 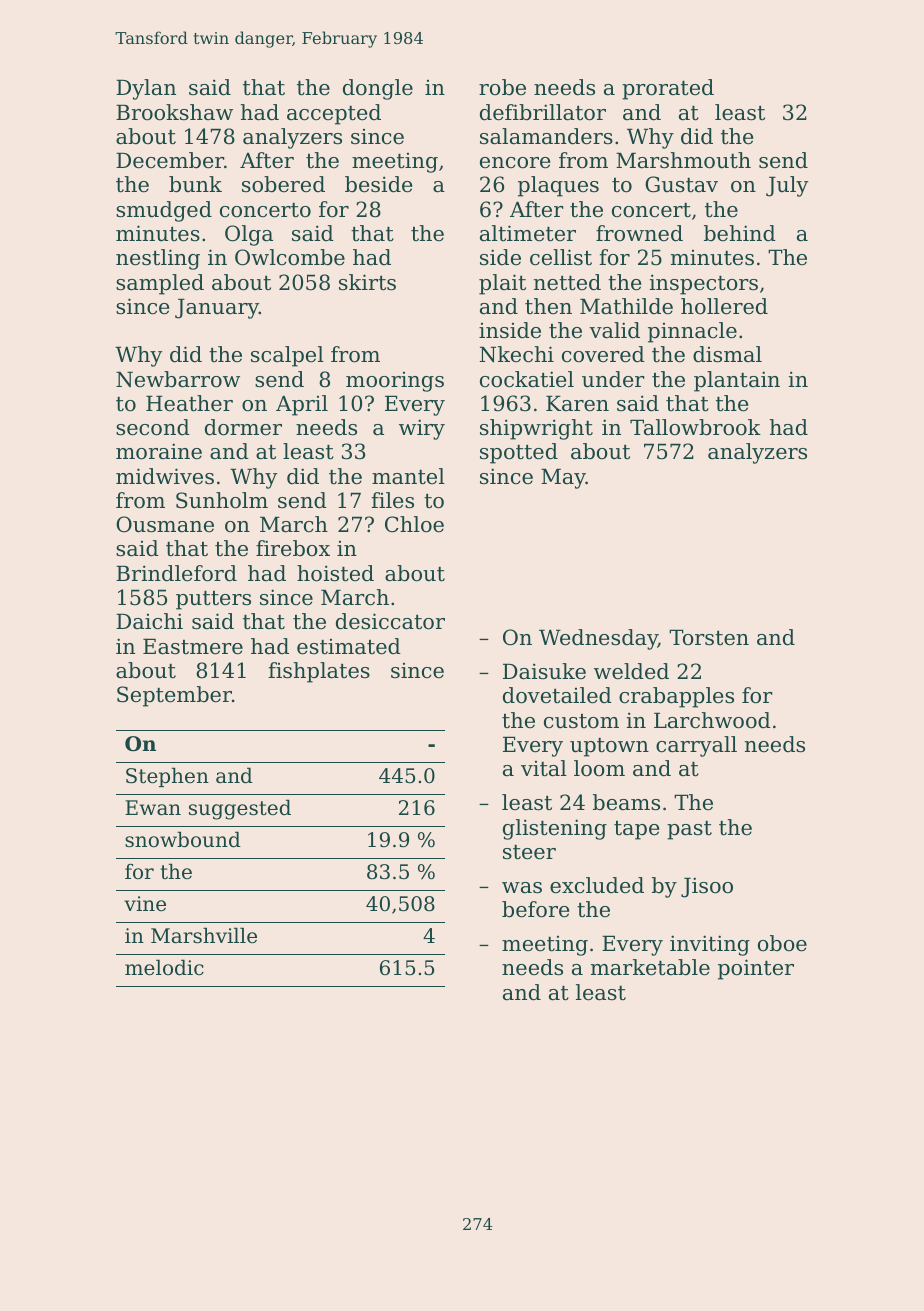 What do you see at coordinates (724, 306) in the document?
I see `hollered` at bounding box center [724, 306].
